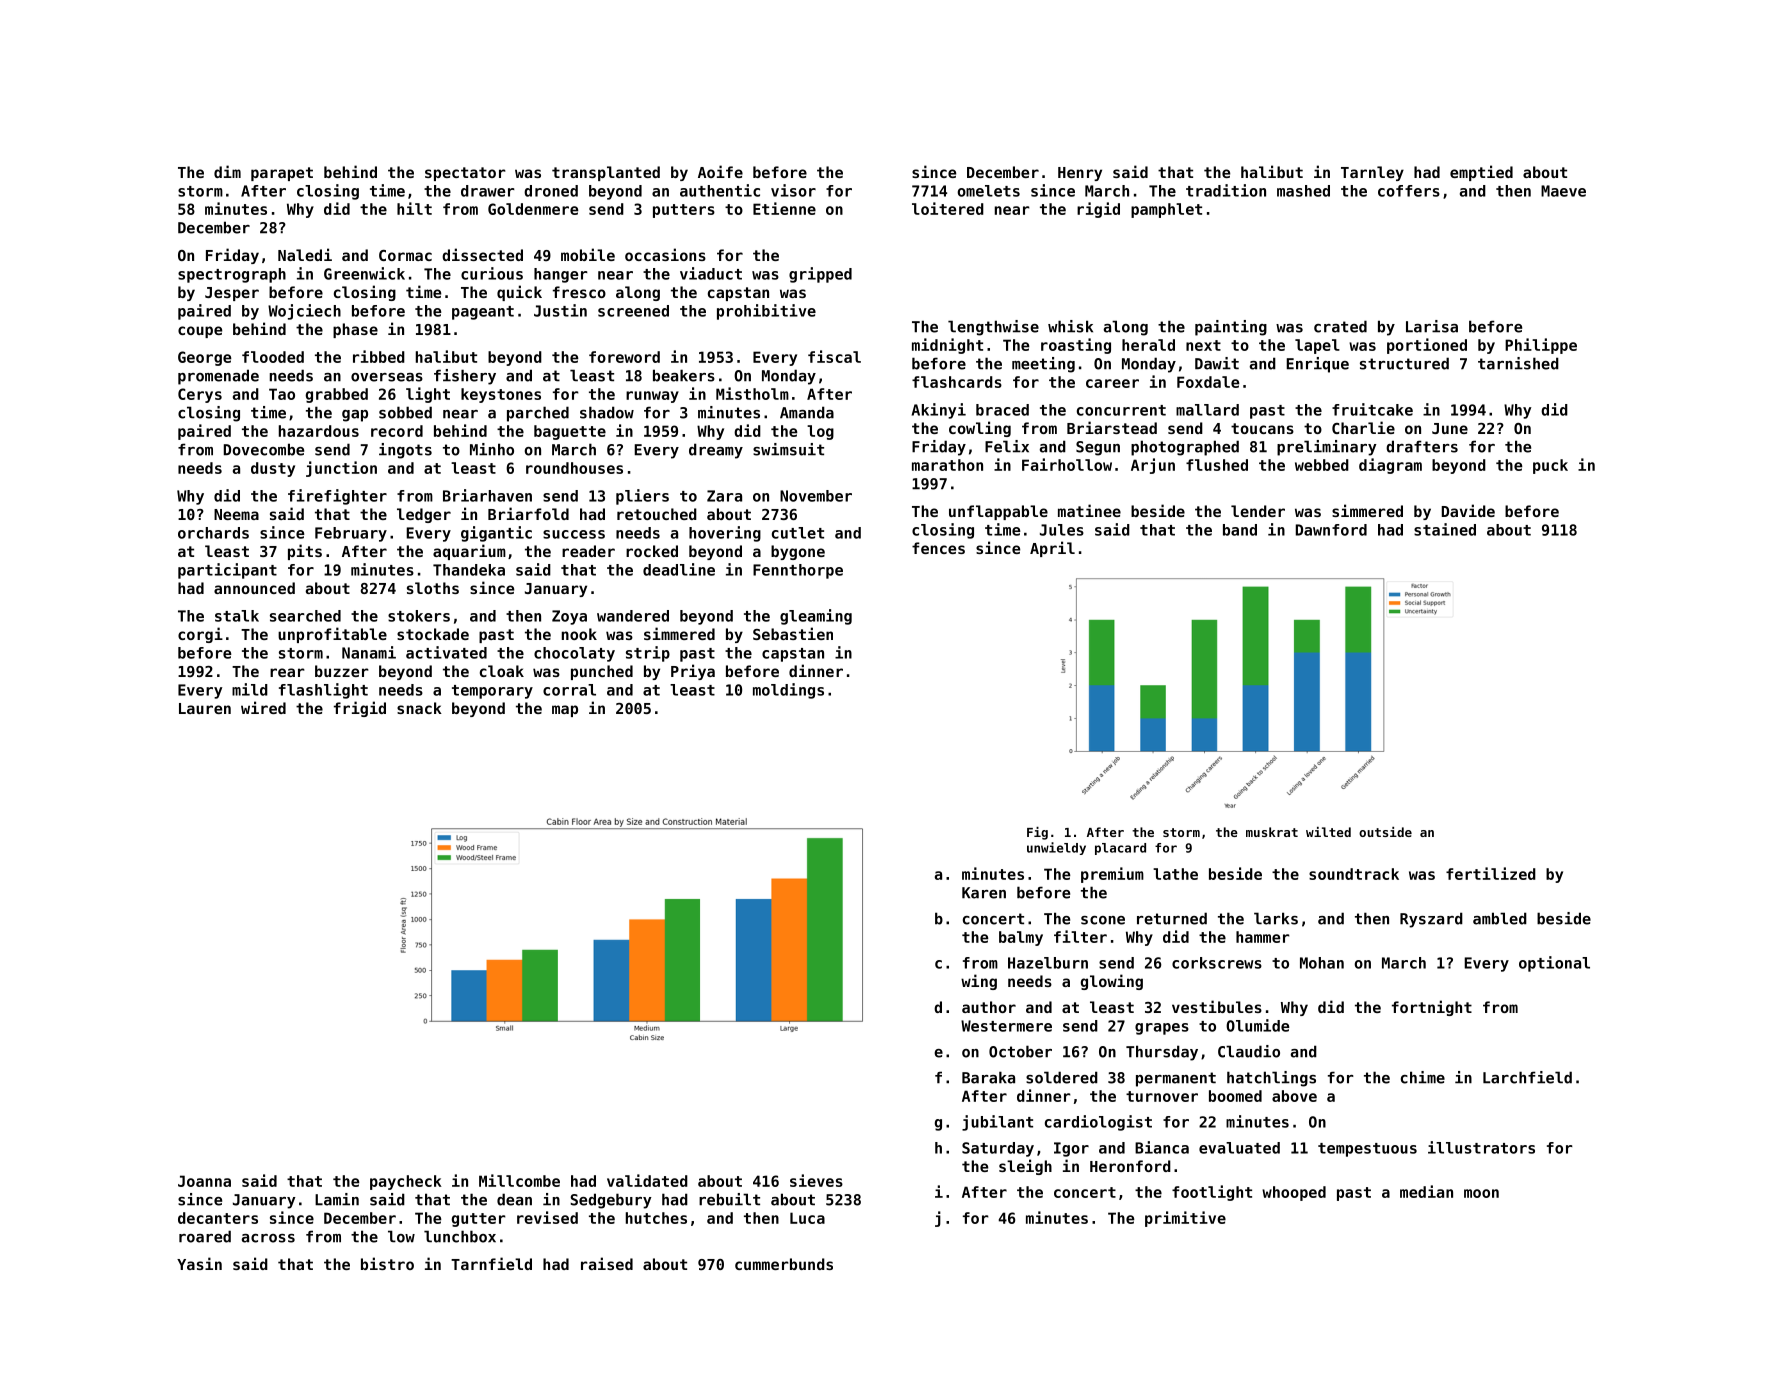  Describe the element at coordinates (397, 431) in the image. I see `record` at that location.
